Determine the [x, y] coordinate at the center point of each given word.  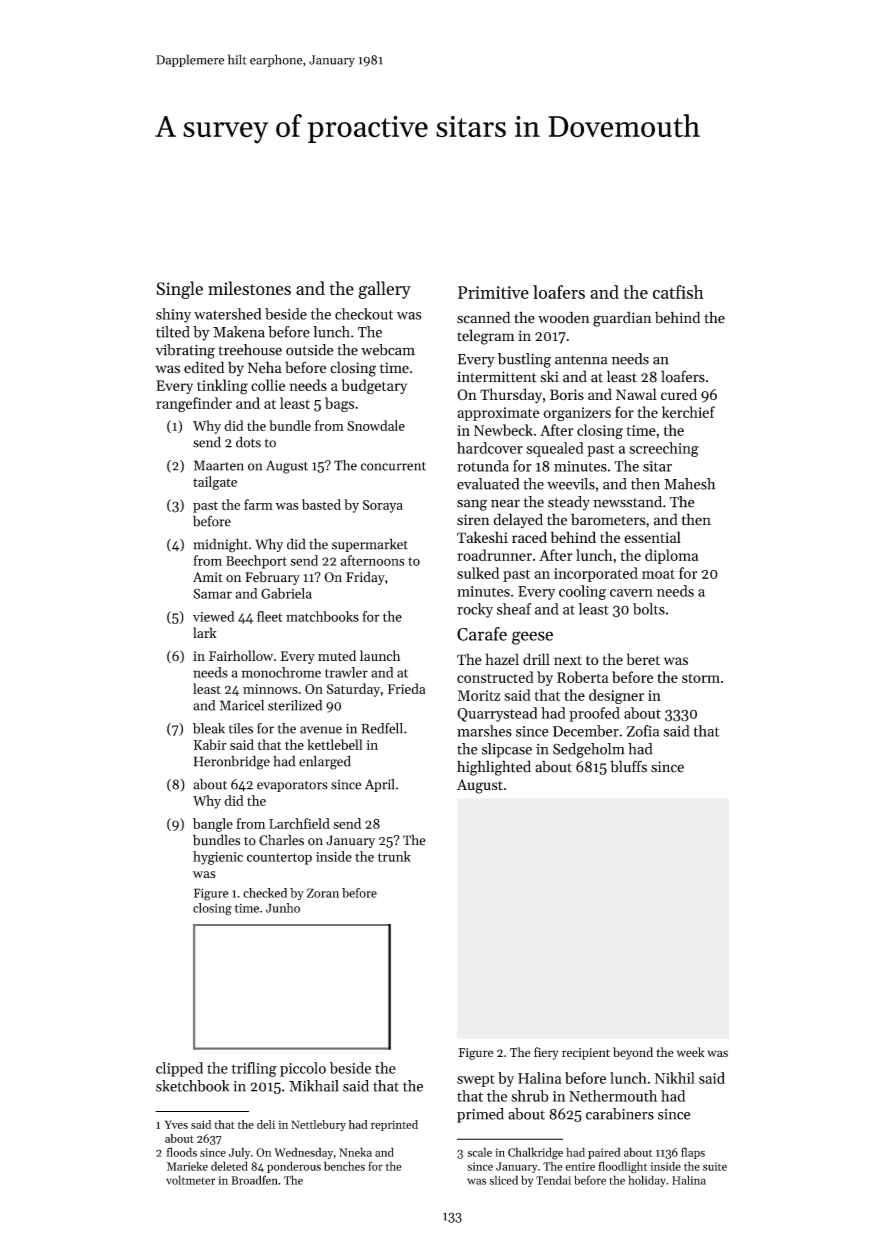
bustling [524, 360]
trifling [254, 1069]
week [690, 1052]
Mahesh [689, 484]
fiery [546, 1053]
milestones [249, 288]
